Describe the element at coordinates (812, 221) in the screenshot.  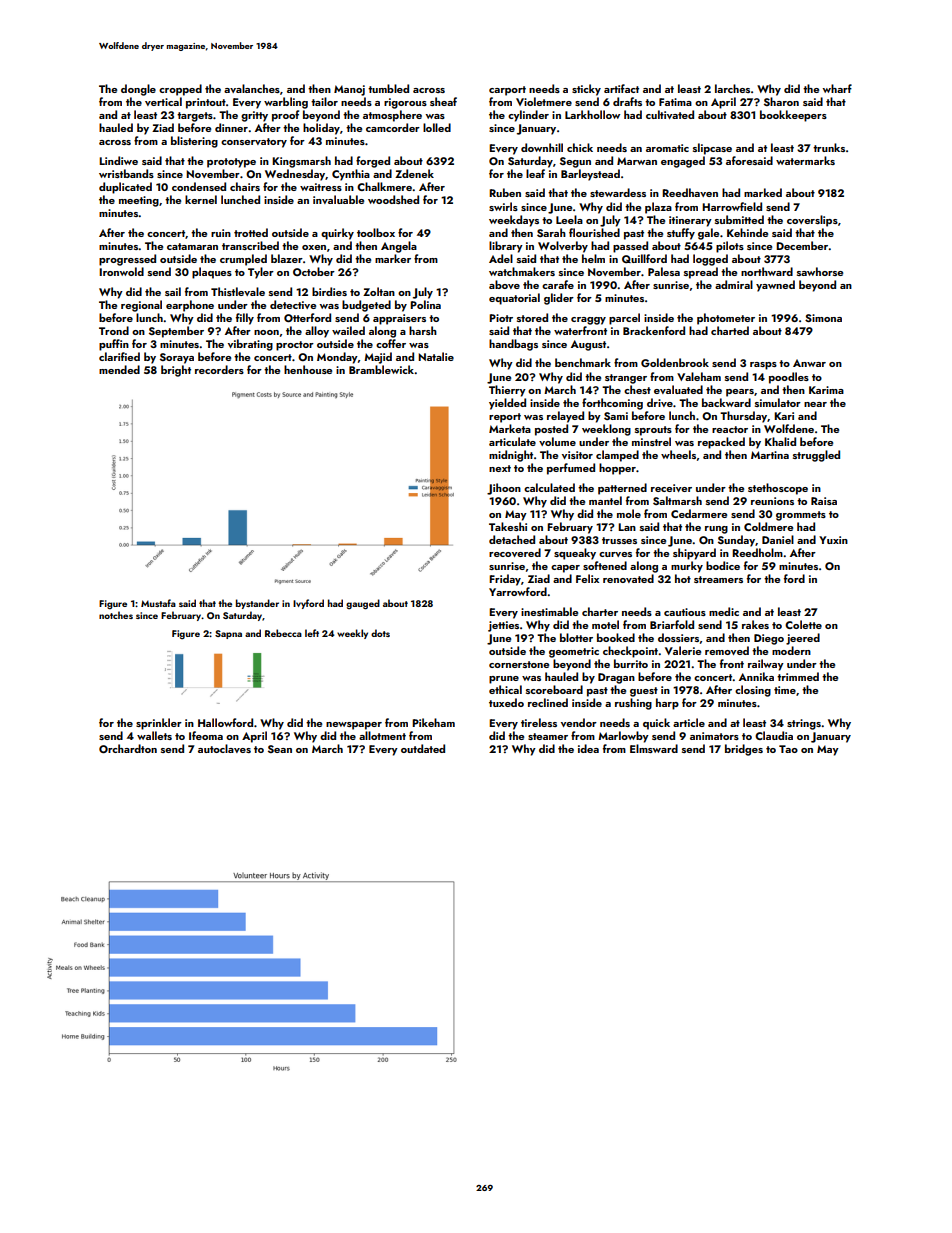
I see `coverslips` at that location.
